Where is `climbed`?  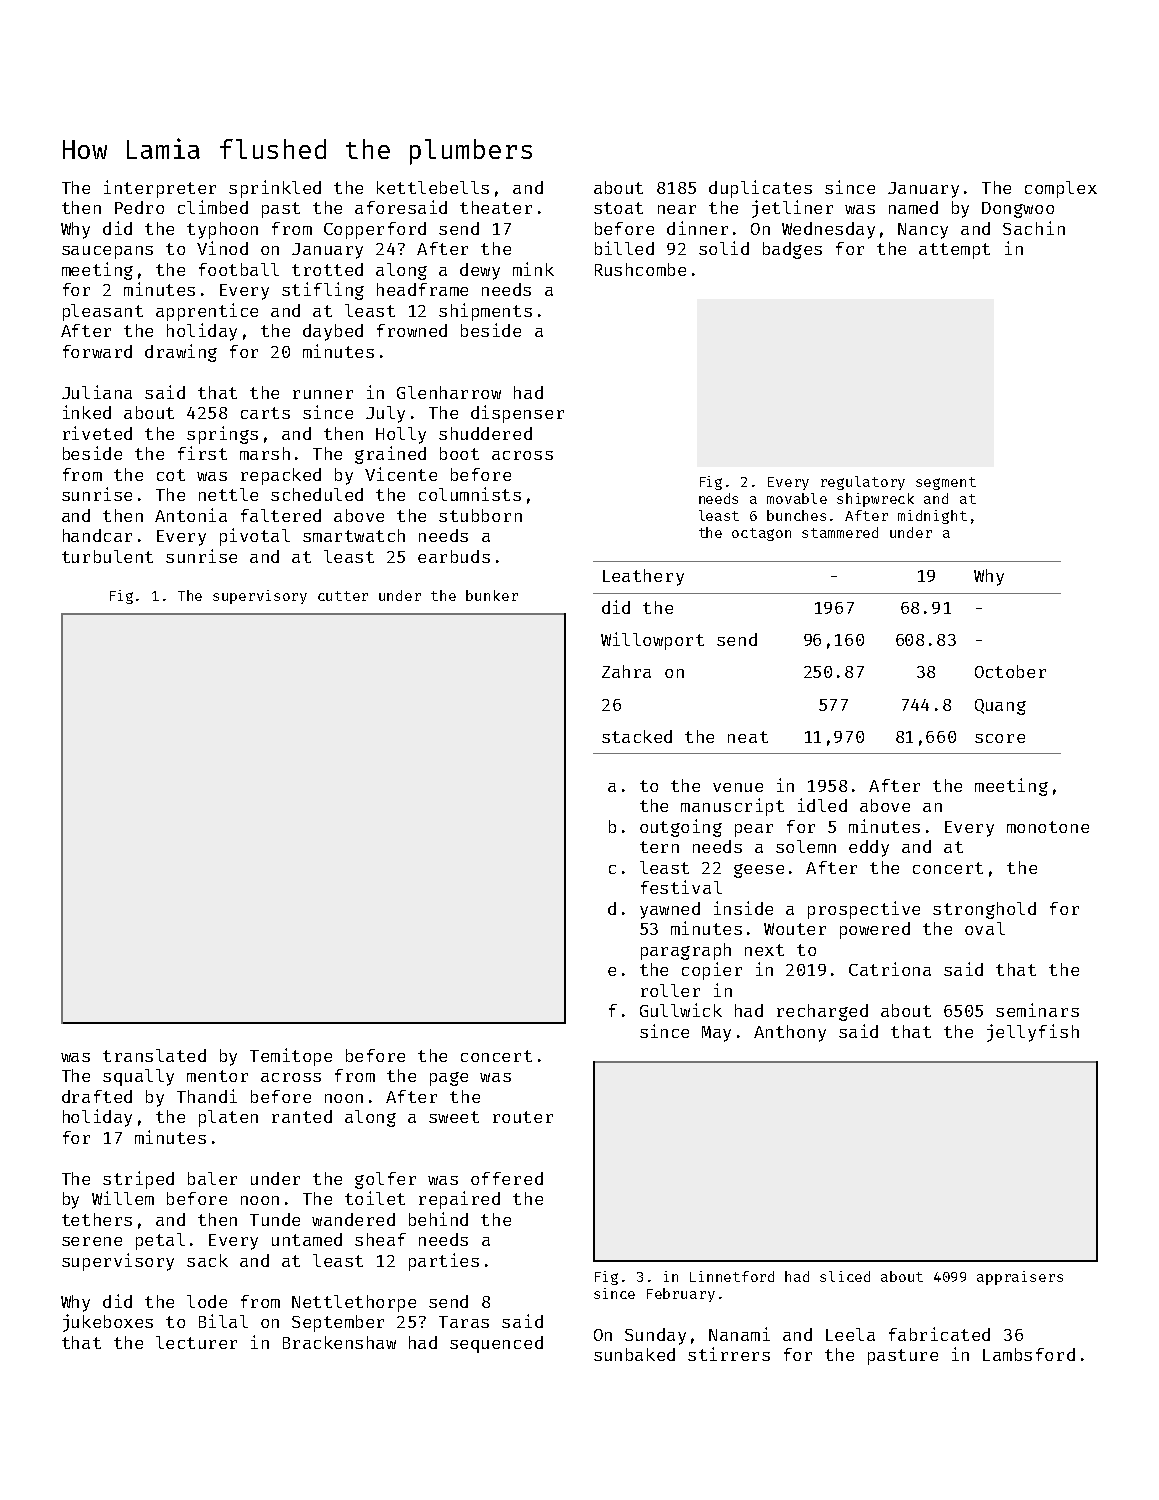 climbed is located at coordinates (213, 207).
